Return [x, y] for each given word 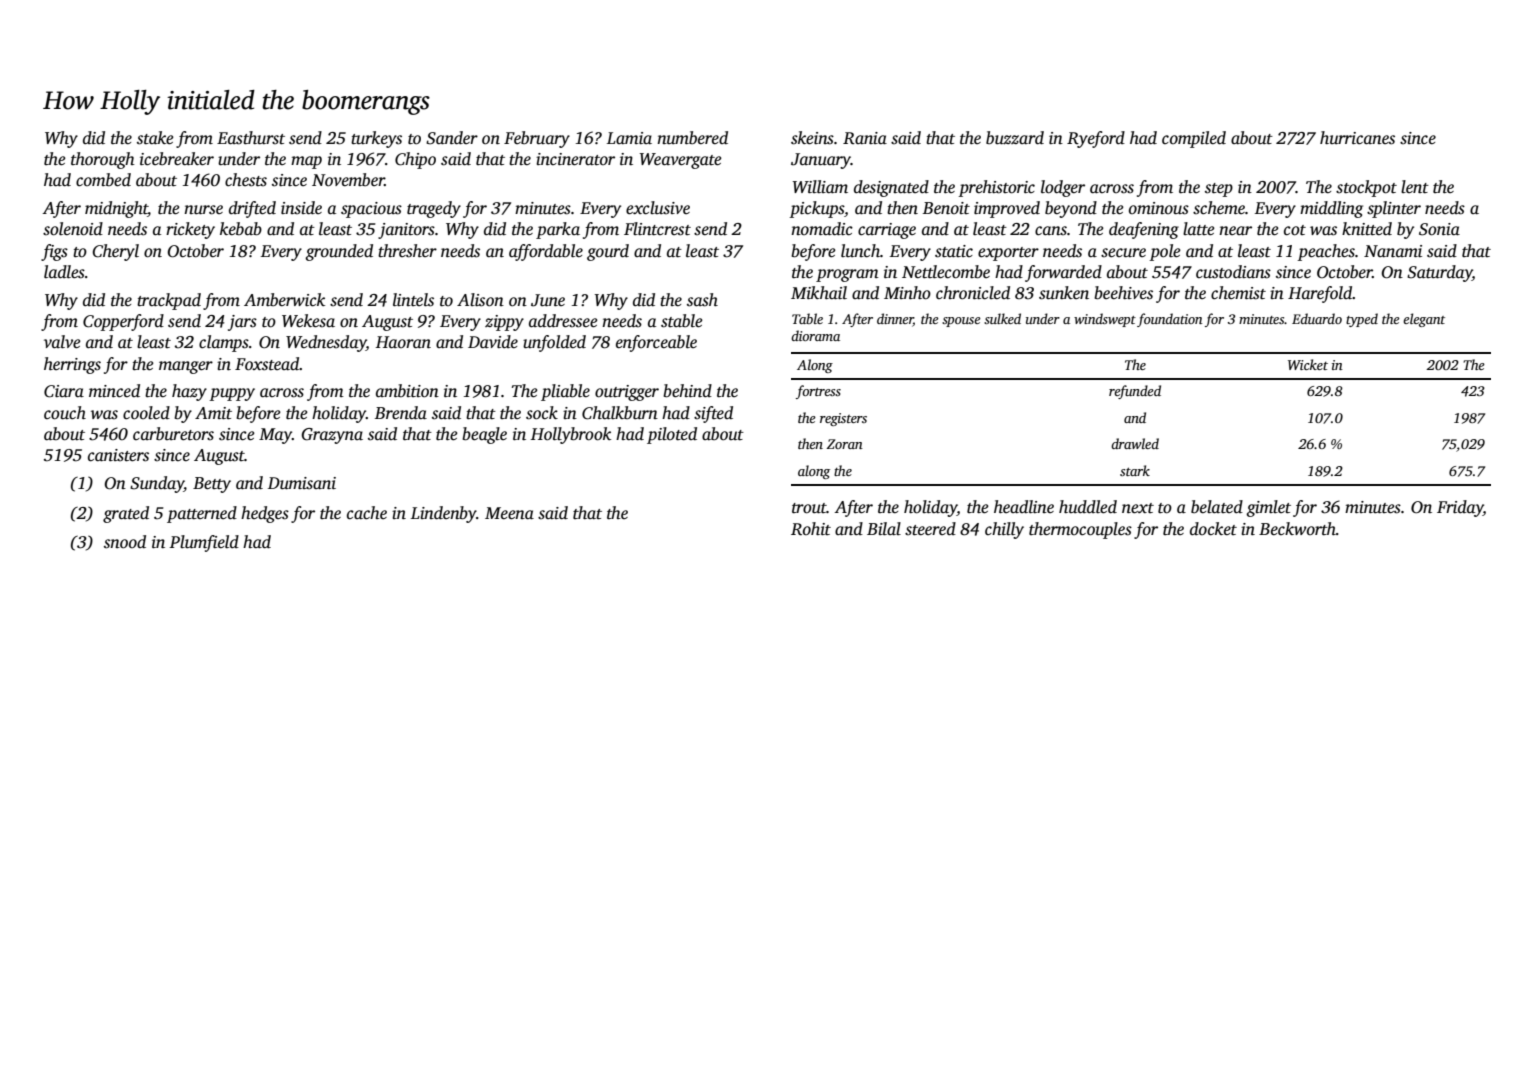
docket [1213, 529]
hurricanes [1357, 138]
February [537, 139]
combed [103, 180]
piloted [672, 435]
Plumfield [204, 543]
